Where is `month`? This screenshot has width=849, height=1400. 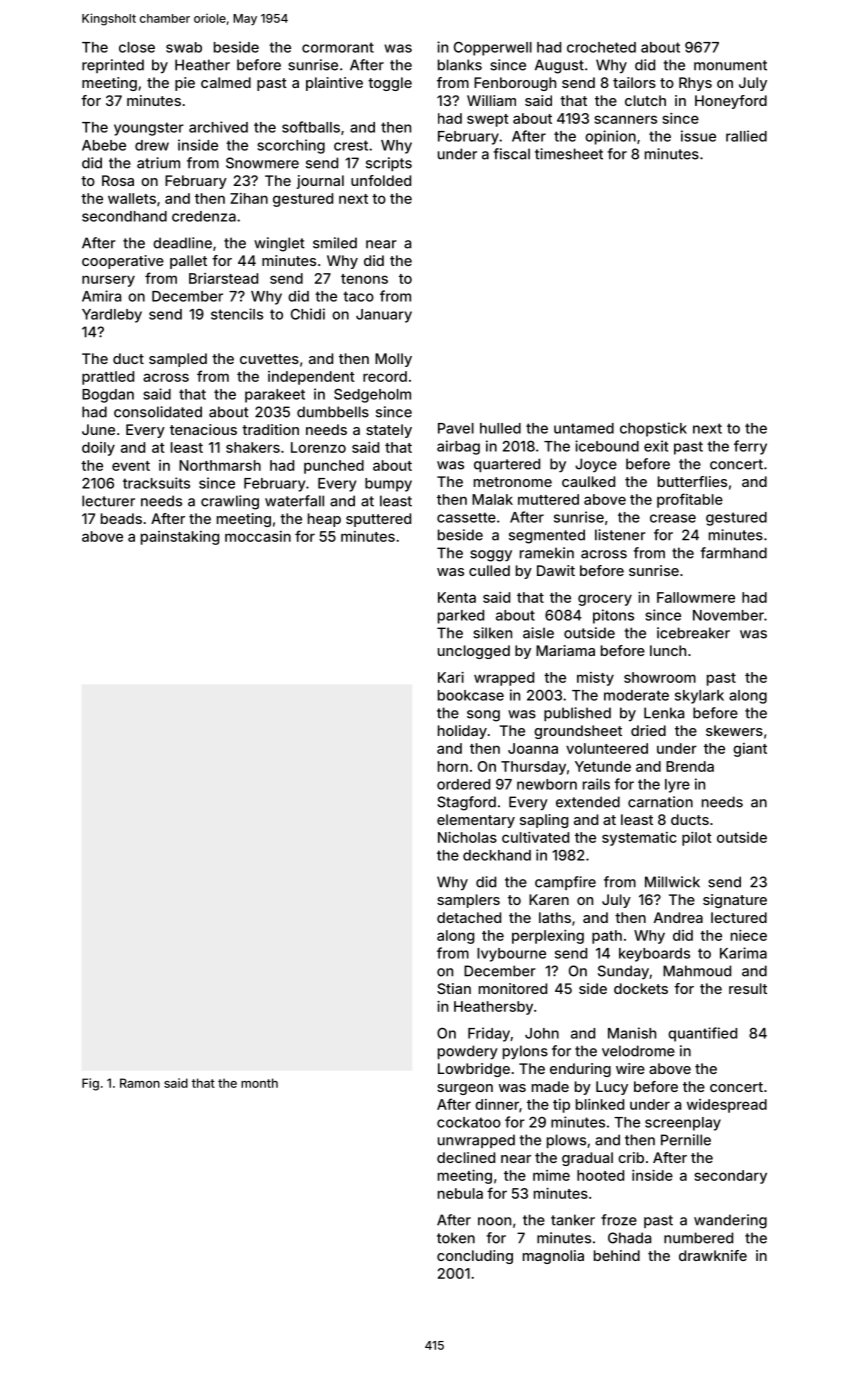 month is located at coordinates (259, 1083).
